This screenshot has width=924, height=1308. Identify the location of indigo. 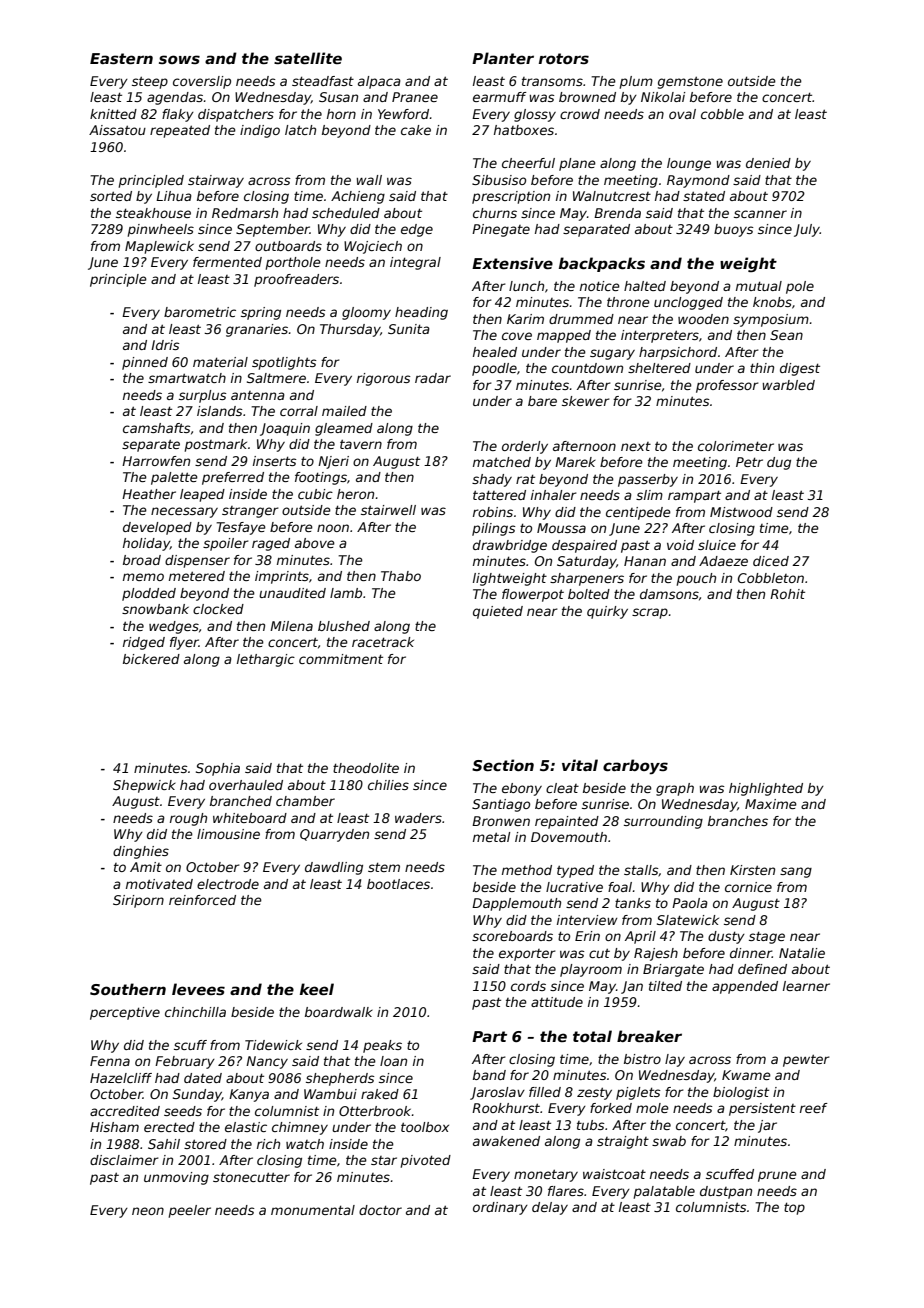
(260, 131).
